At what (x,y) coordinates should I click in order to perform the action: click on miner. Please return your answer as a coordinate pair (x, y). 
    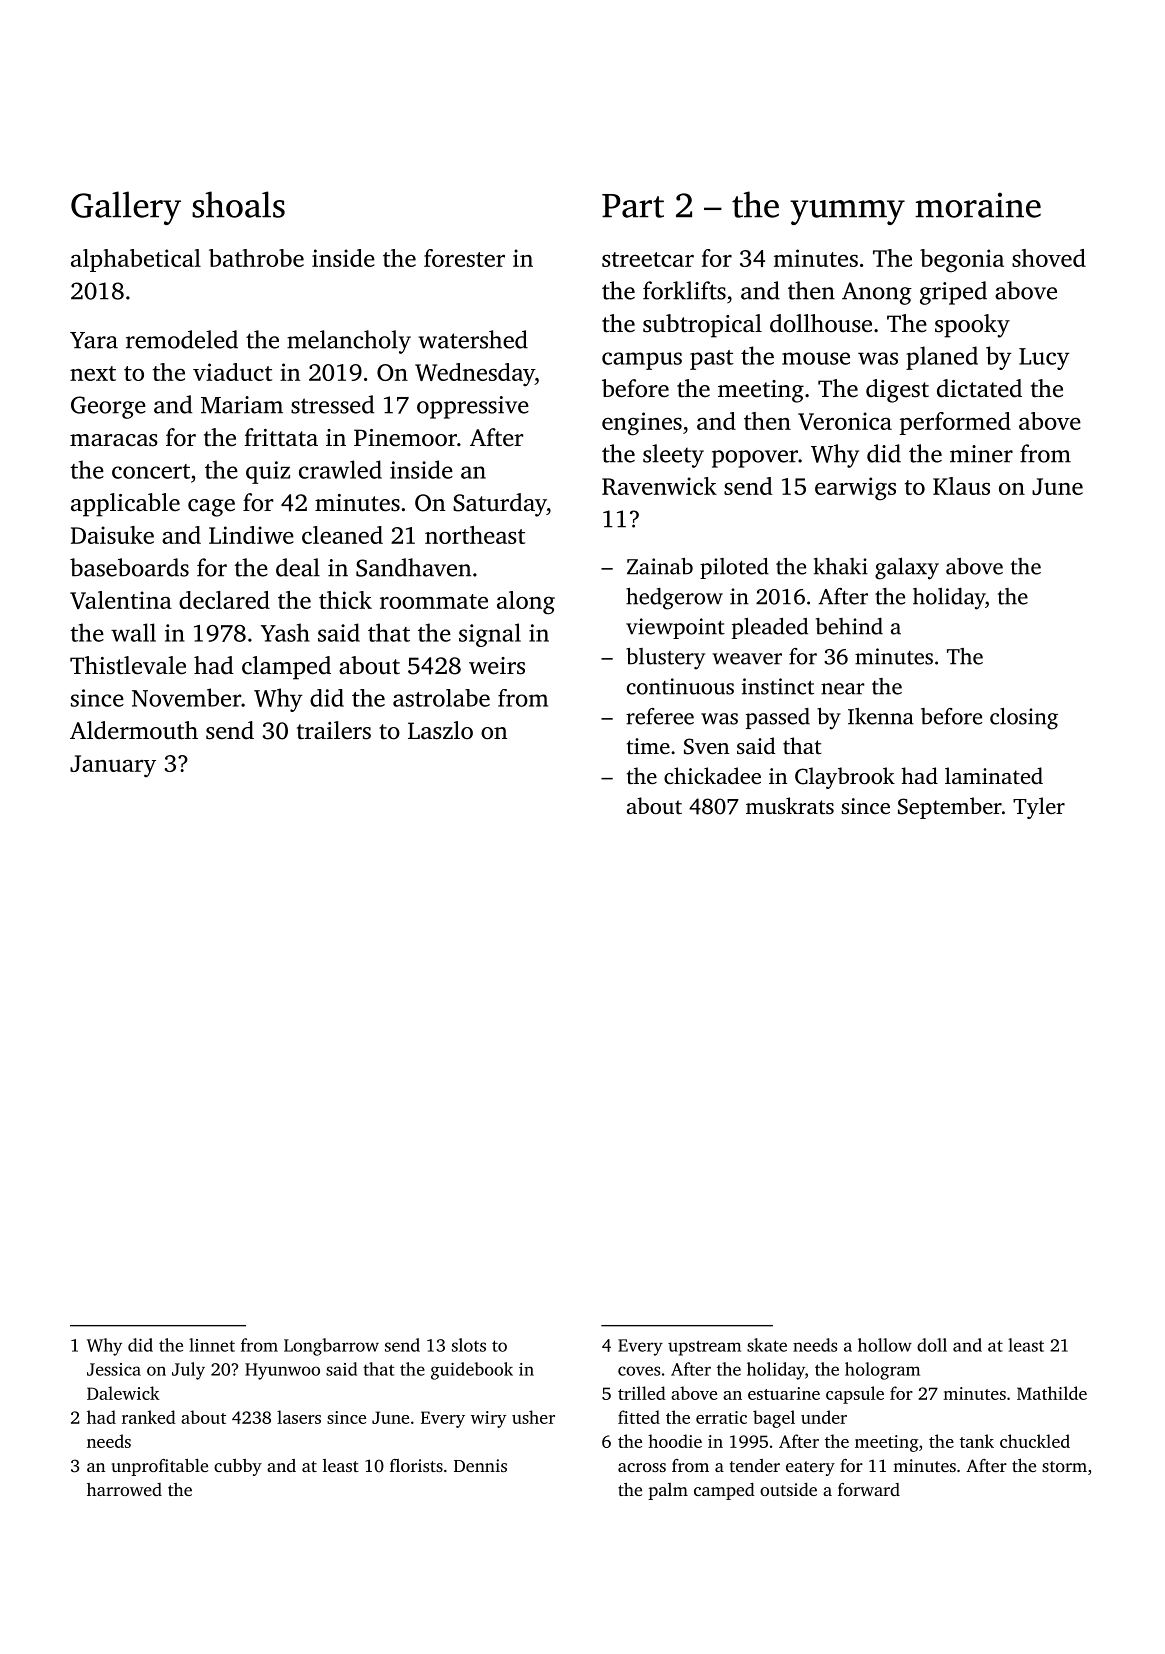
    Looking at the image, I should click on (981, 454).
